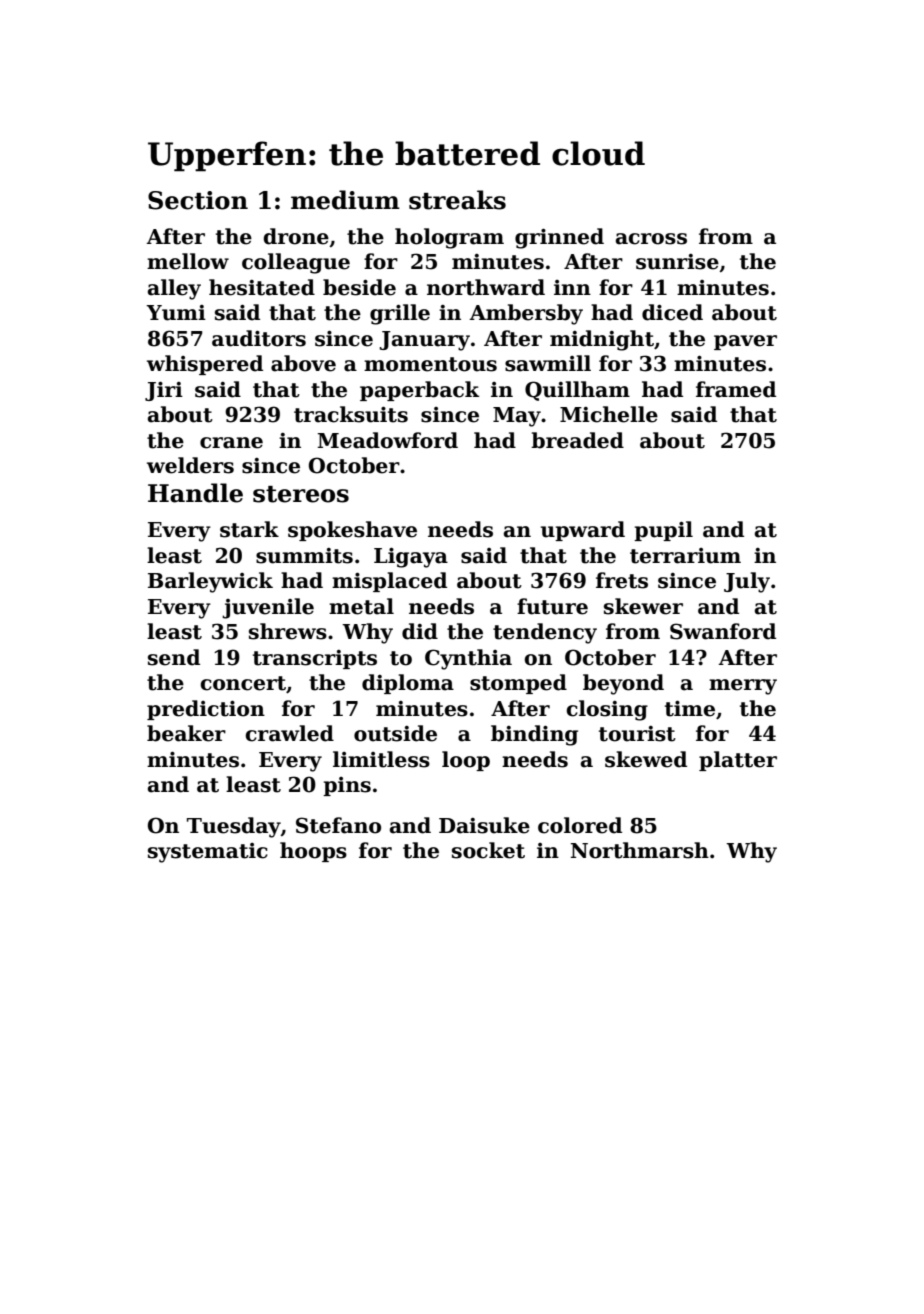 Image resolution: width=924 pixels, height=1314 pixels. I want to click on streaks, so click(457, 200).
